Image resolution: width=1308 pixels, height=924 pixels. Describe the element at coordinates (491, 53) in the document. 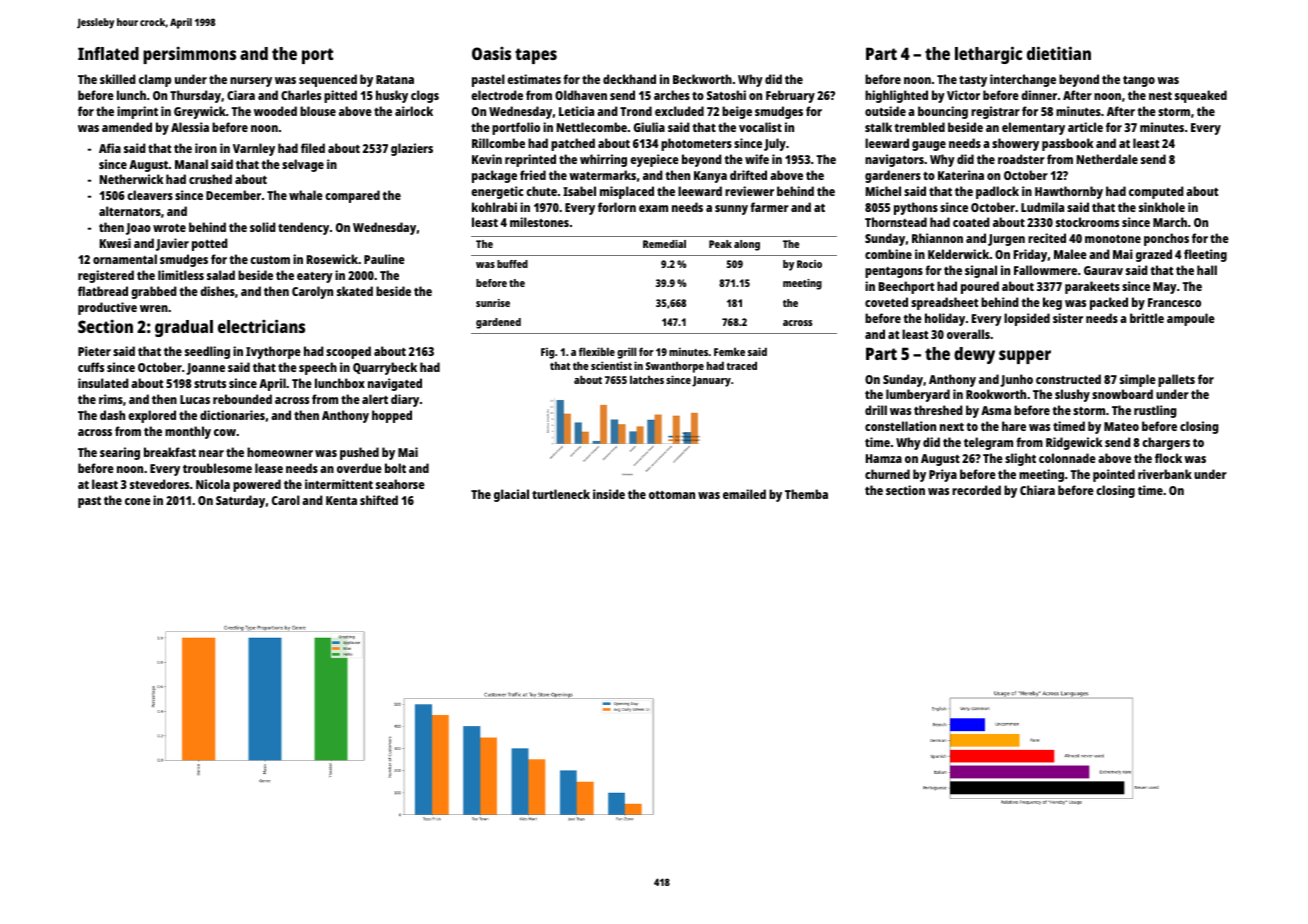

I see `Oasis` at that location.
